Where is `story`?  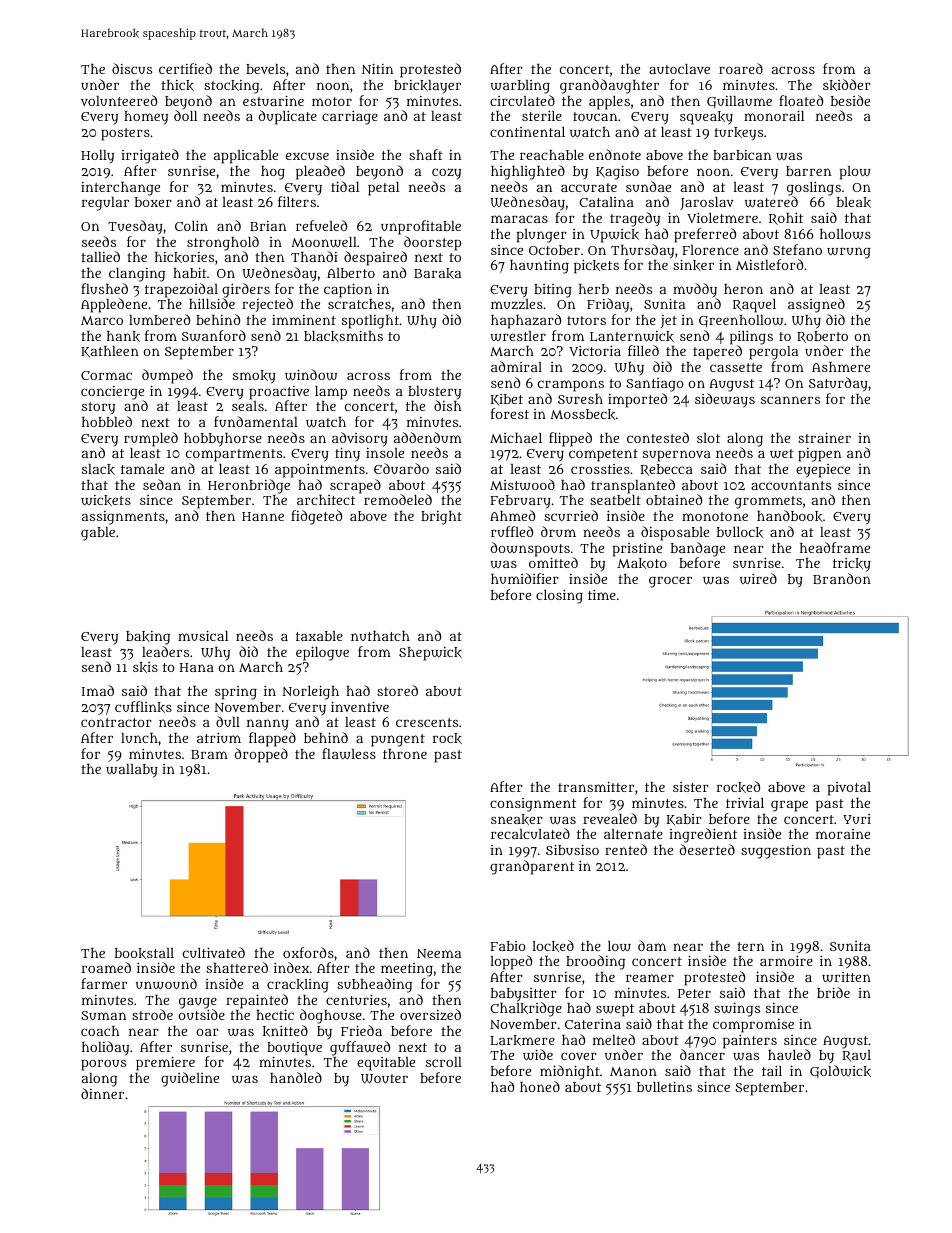
story is located at coordinates (98, 408).
